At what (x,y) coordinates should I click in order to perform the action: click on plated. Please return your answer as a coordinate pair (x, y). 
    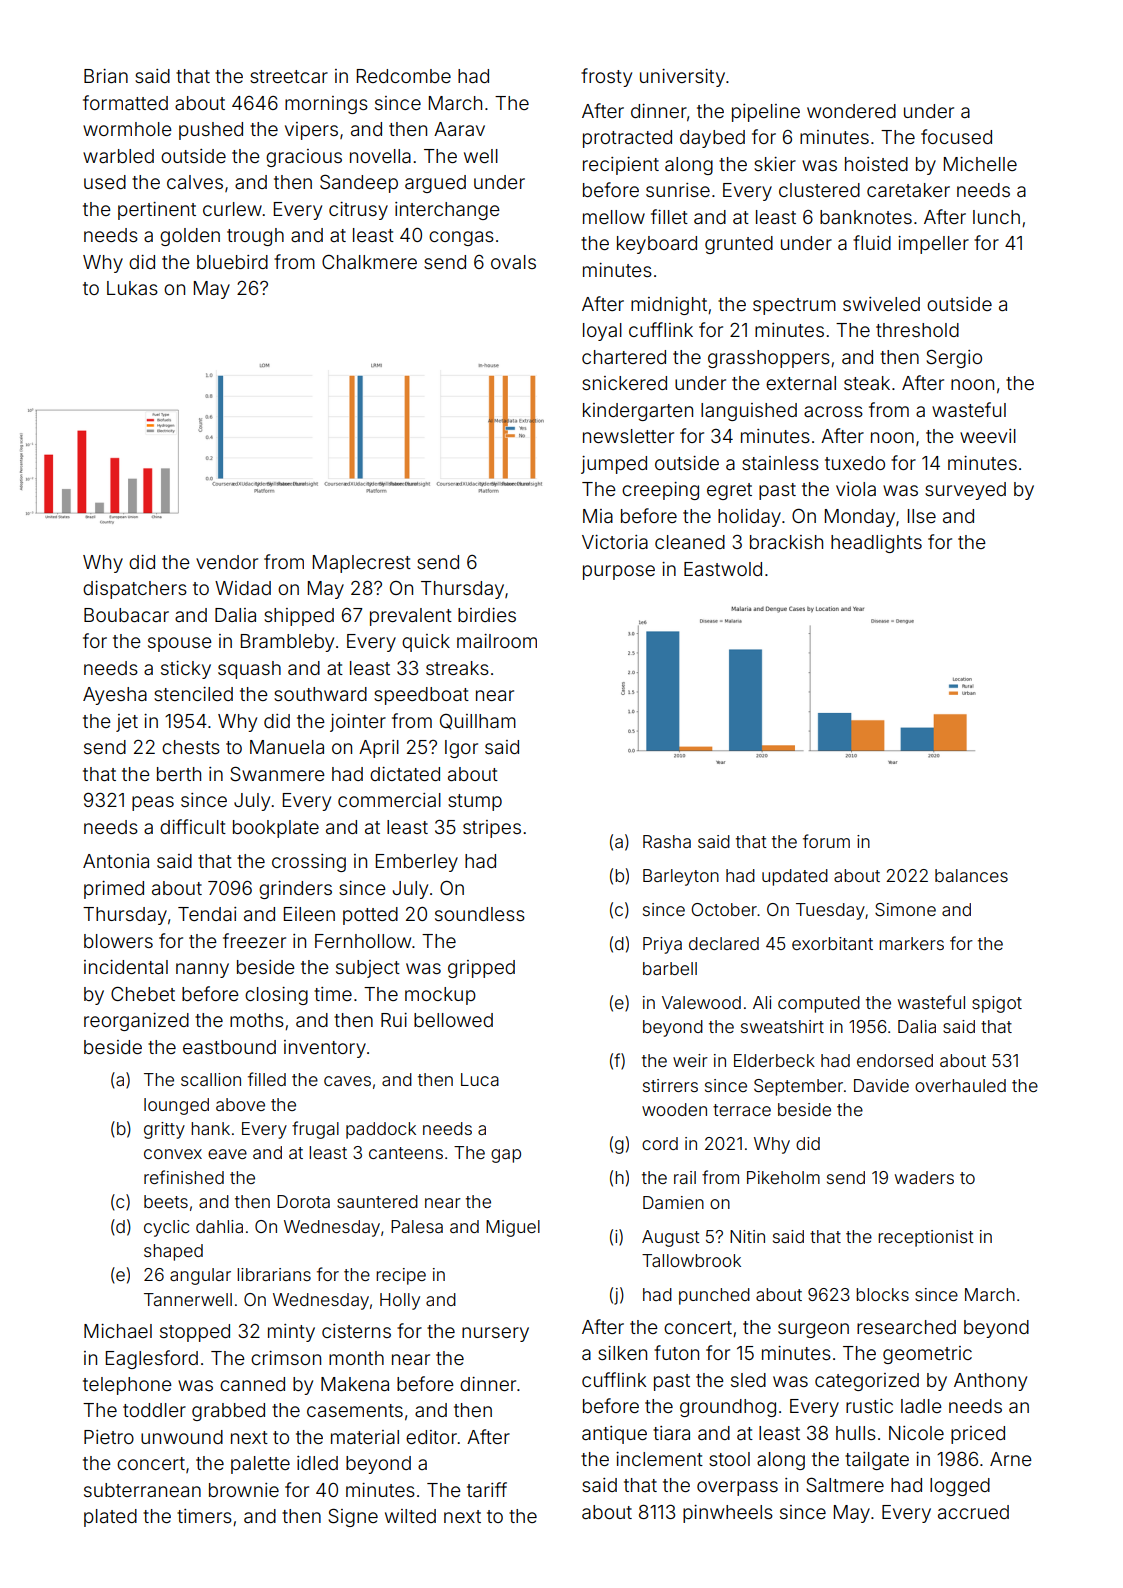
    Looking at the image, I should click on (110, 1518).
